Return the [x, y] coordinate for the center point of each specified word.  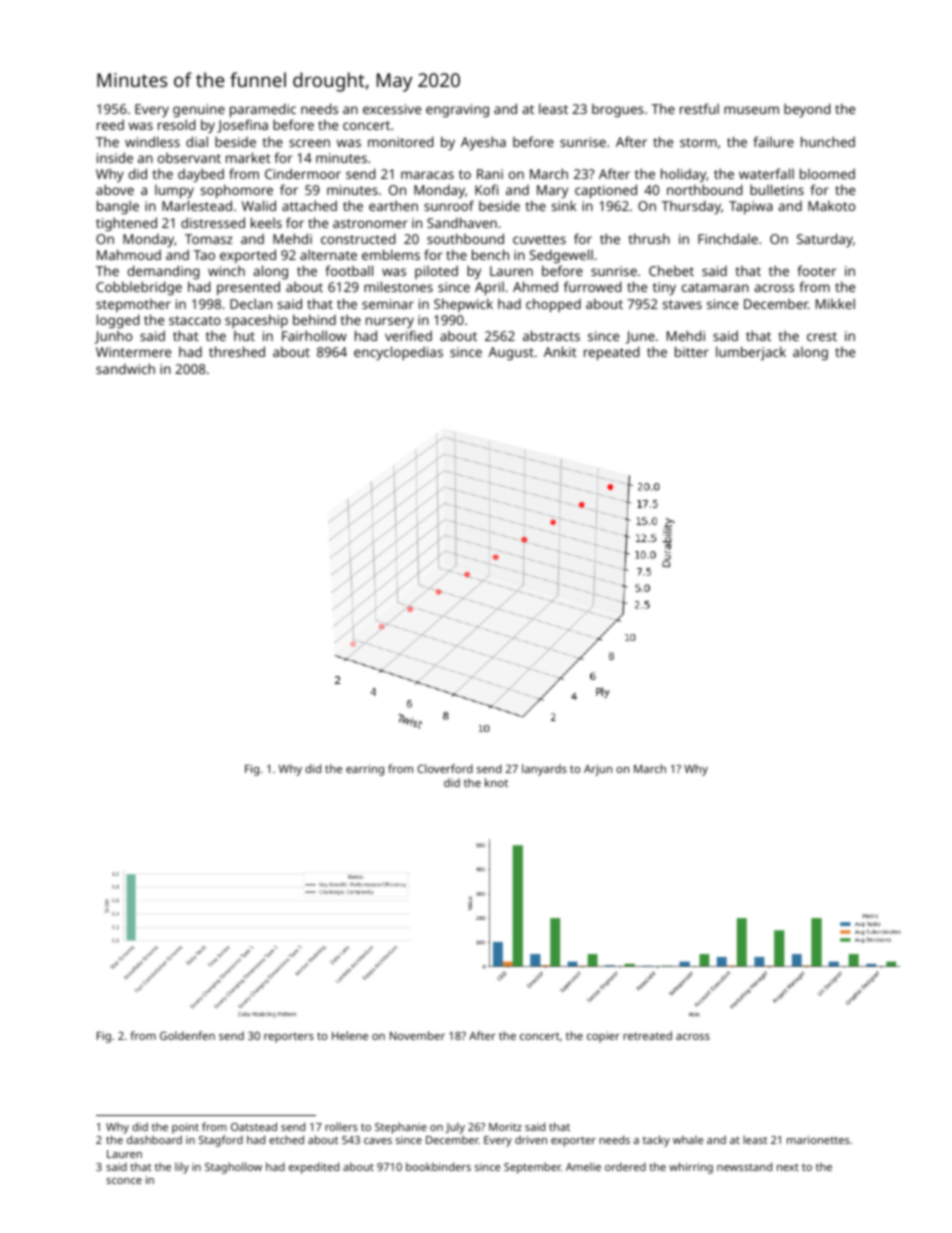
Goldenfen [187, 1035]
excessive [392, 109]
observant [189, 158]
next [788, 1167]
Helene [350, 1035]
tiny [664, 288]
